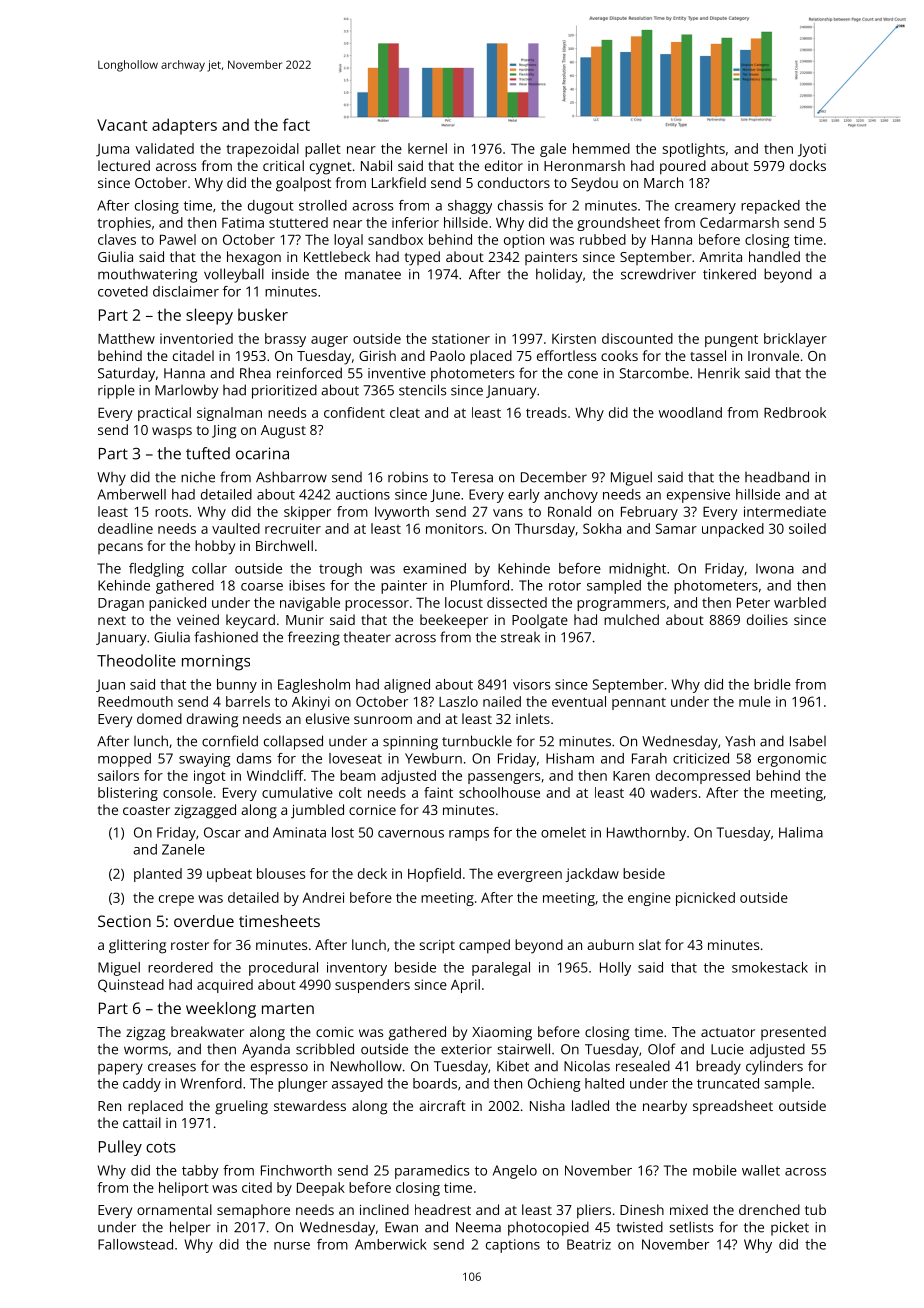  What do you see at coordinates (563, 832) in the screenshot?
I see `omelet` at bounding box center [563, 832].
